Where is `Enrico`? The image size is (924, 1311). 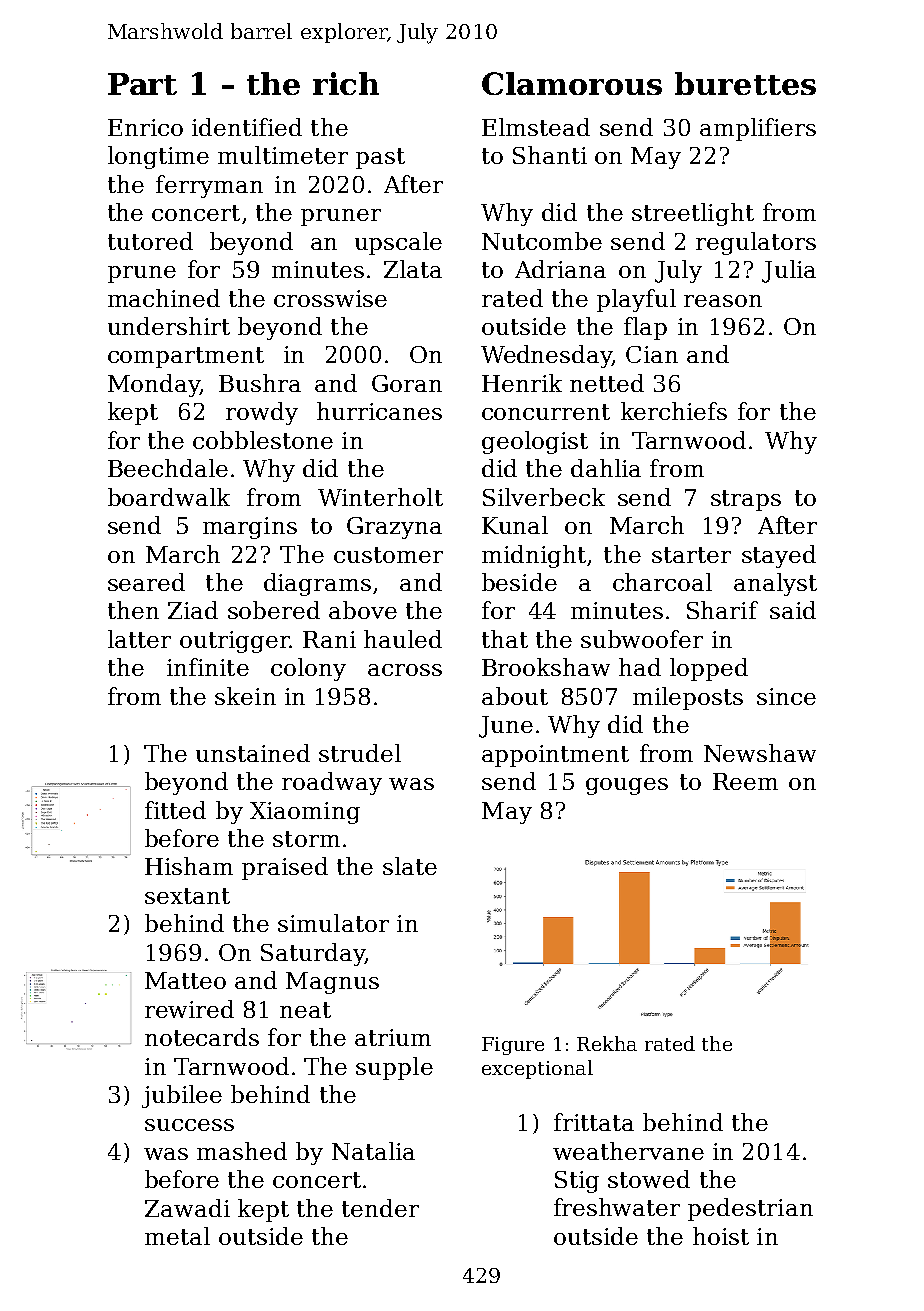 Enrico is located at coordinates (145, 127).
